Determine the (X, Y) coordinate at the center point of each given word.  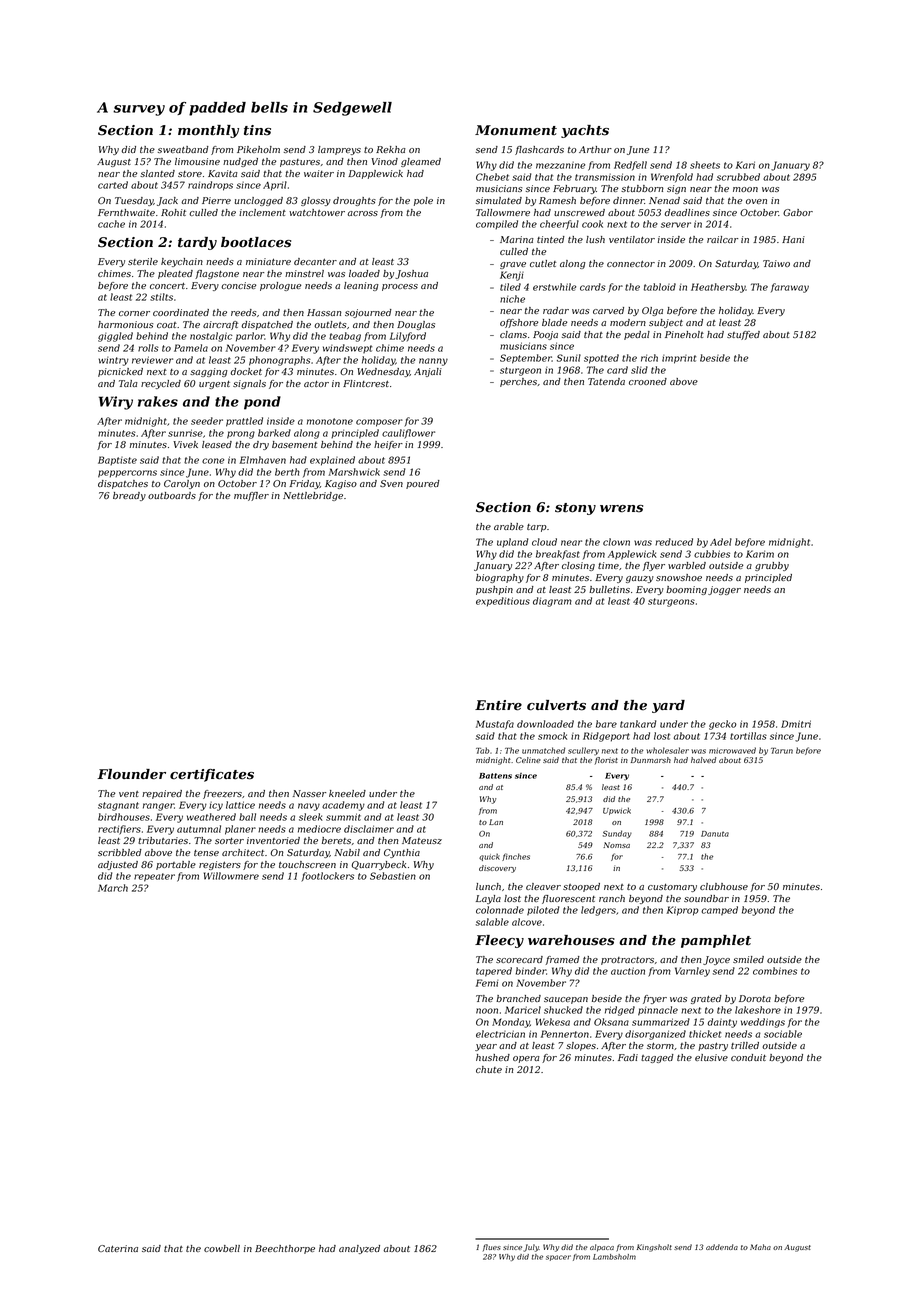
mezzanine (560, 165)
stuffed (743, 335)
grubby (772, 566)
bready (129, 496)
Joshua (411, 274)
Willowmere (231, 876)
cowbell (222, 1248)
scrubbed (738, 177)
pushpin (494, 590)
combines (775, 971)
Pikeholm (258, 149)
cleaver (543, 886)
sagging (209, 372)
